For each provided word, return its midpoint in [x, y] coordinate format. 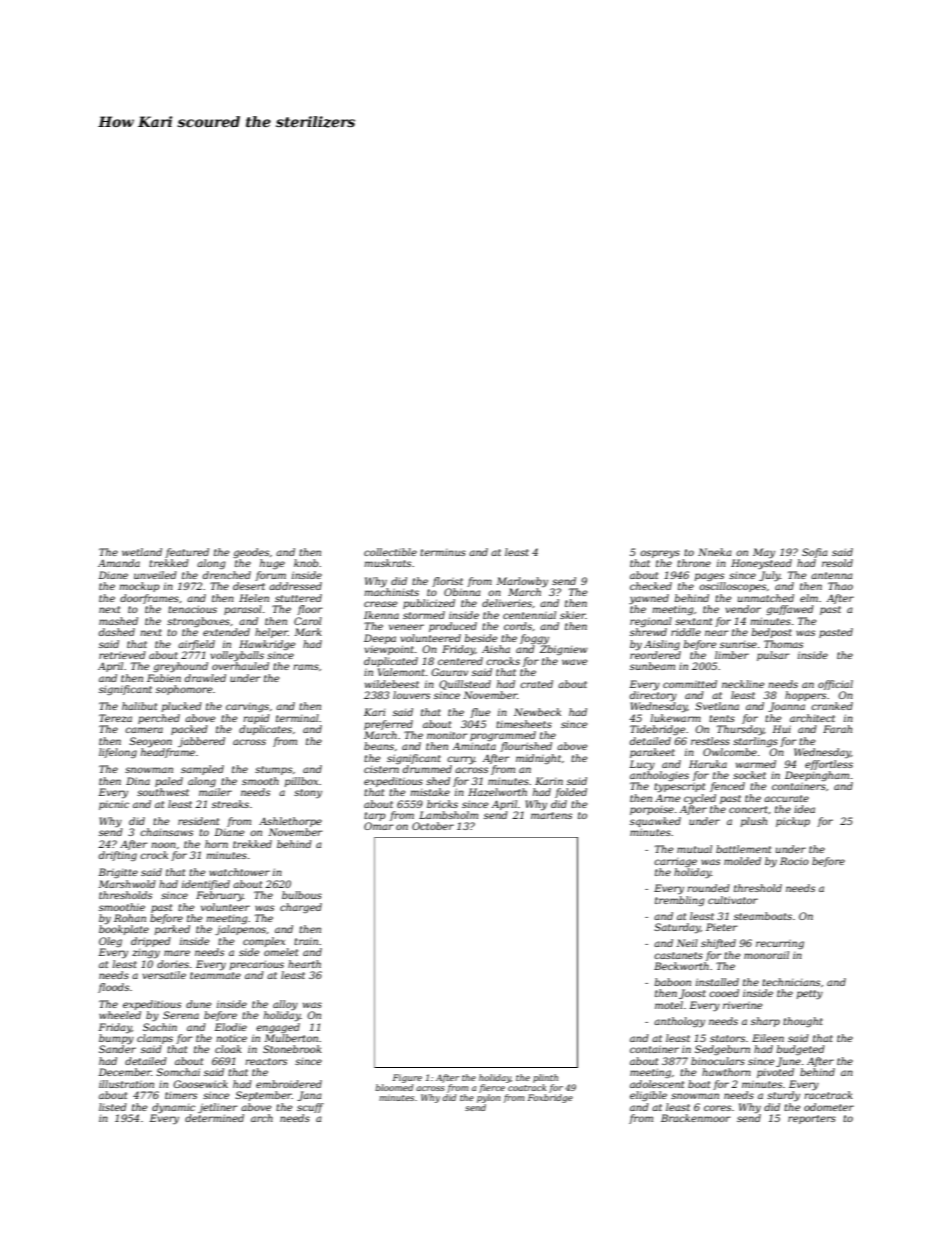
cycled [700, 799]
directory [653, 696]
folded [571, 793]
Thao [840, 586]
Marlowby [522, 582]
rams [306, 667]
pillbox [301, 782]
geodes [251, 553]
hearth [304, 964]
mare [177, 953]
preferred [388, 725]
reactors [266, 1061]
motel [669, 1005]
